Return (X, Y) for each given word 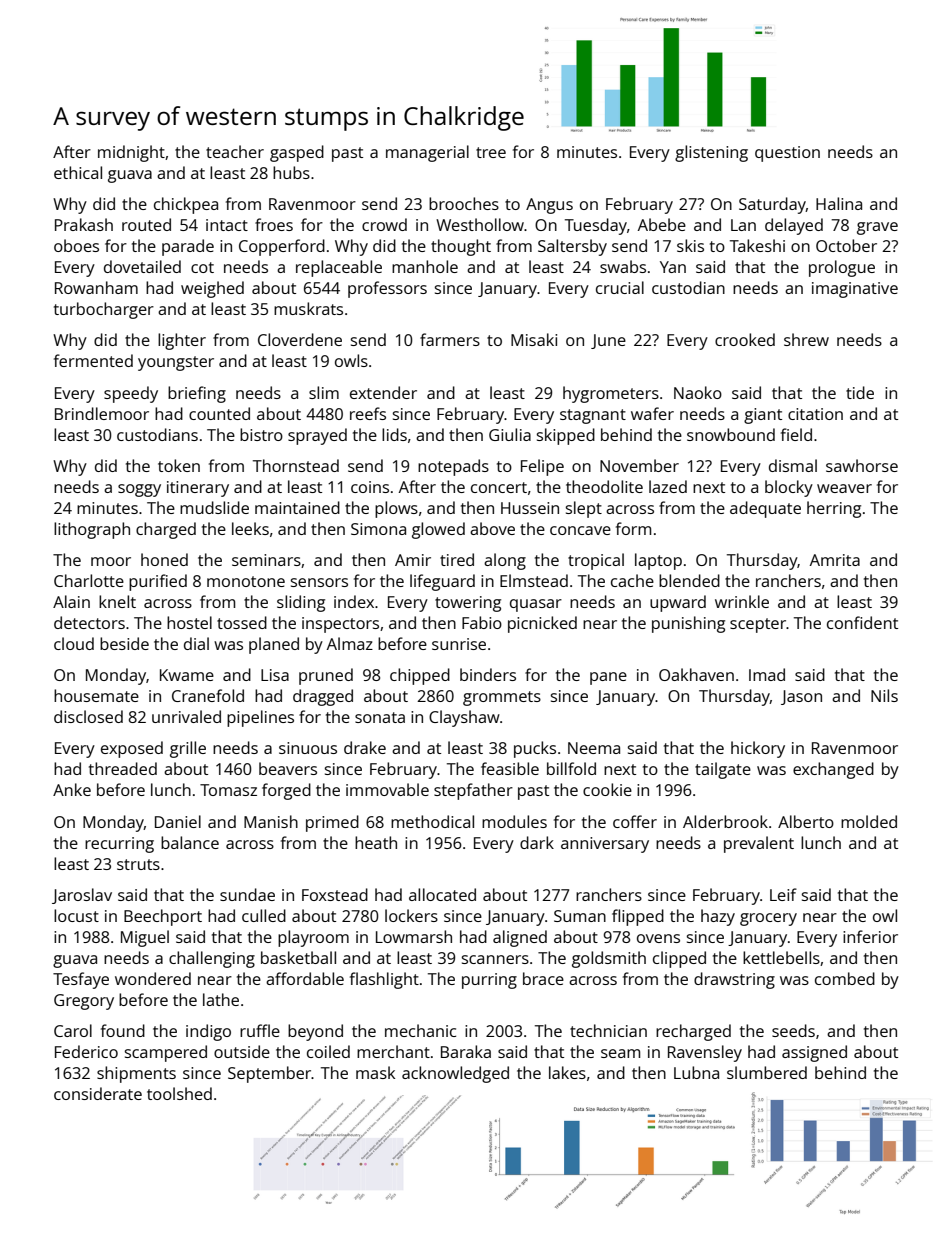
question (787, 154)
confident (862, 622)
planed (274, 645)
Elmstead (534, 580)
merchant (393, 1051)
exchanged (833, 770)
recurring (119, 845)
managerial (427, 153)
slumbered (767, 1072)
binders (488, 674)
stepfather (473, 791)
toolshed (179, 1093)
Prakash (84, 224)
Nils (884, 695)
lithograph (92, 530)
